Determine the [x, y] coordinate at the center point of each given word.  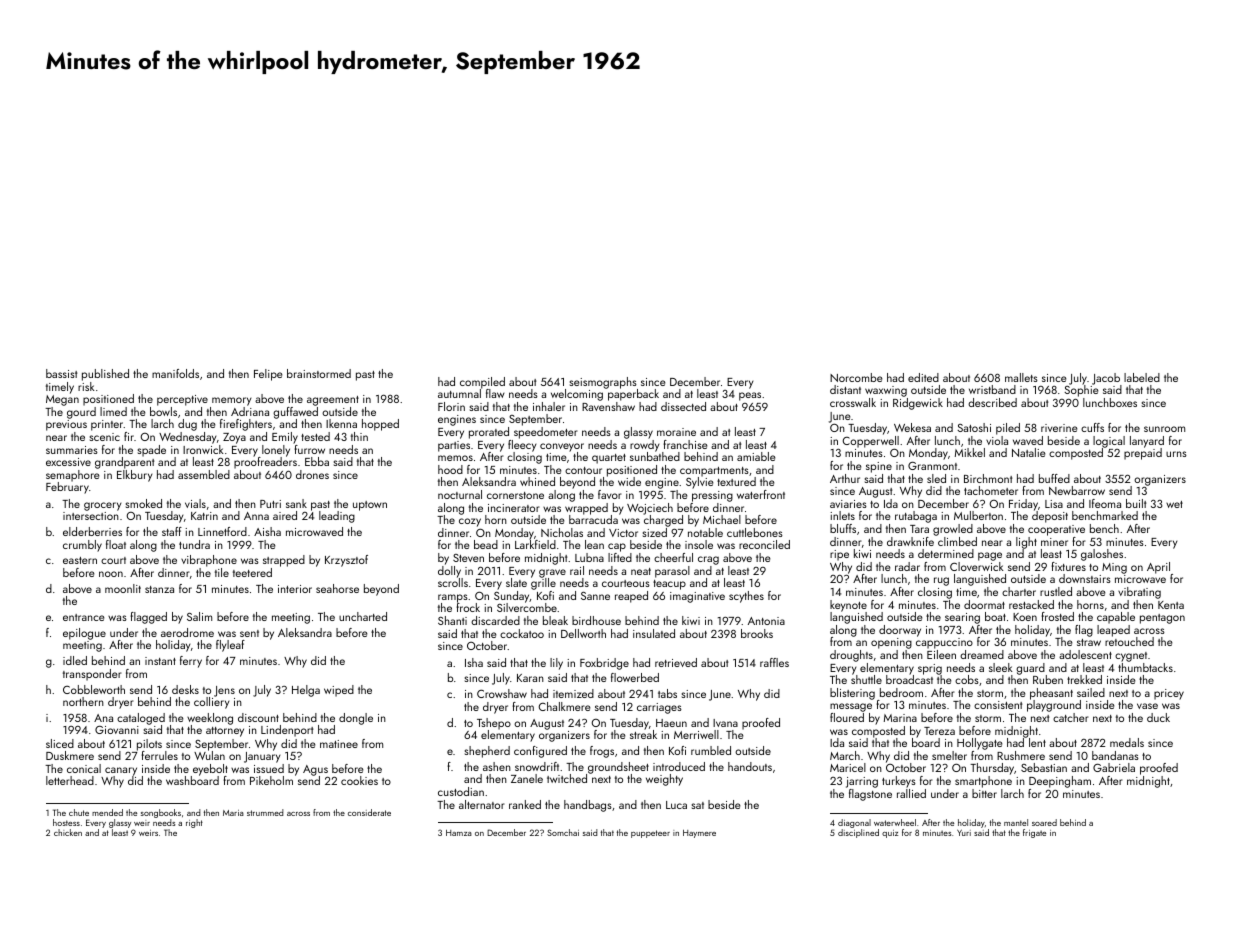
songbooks [161, 813]
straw [1089, 642]
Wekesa [912, 427]
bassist [61, 373]
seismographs [603, 383]
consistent [998, 705]
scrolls [453, 582]
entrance [84, 617]
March [845, 755]
